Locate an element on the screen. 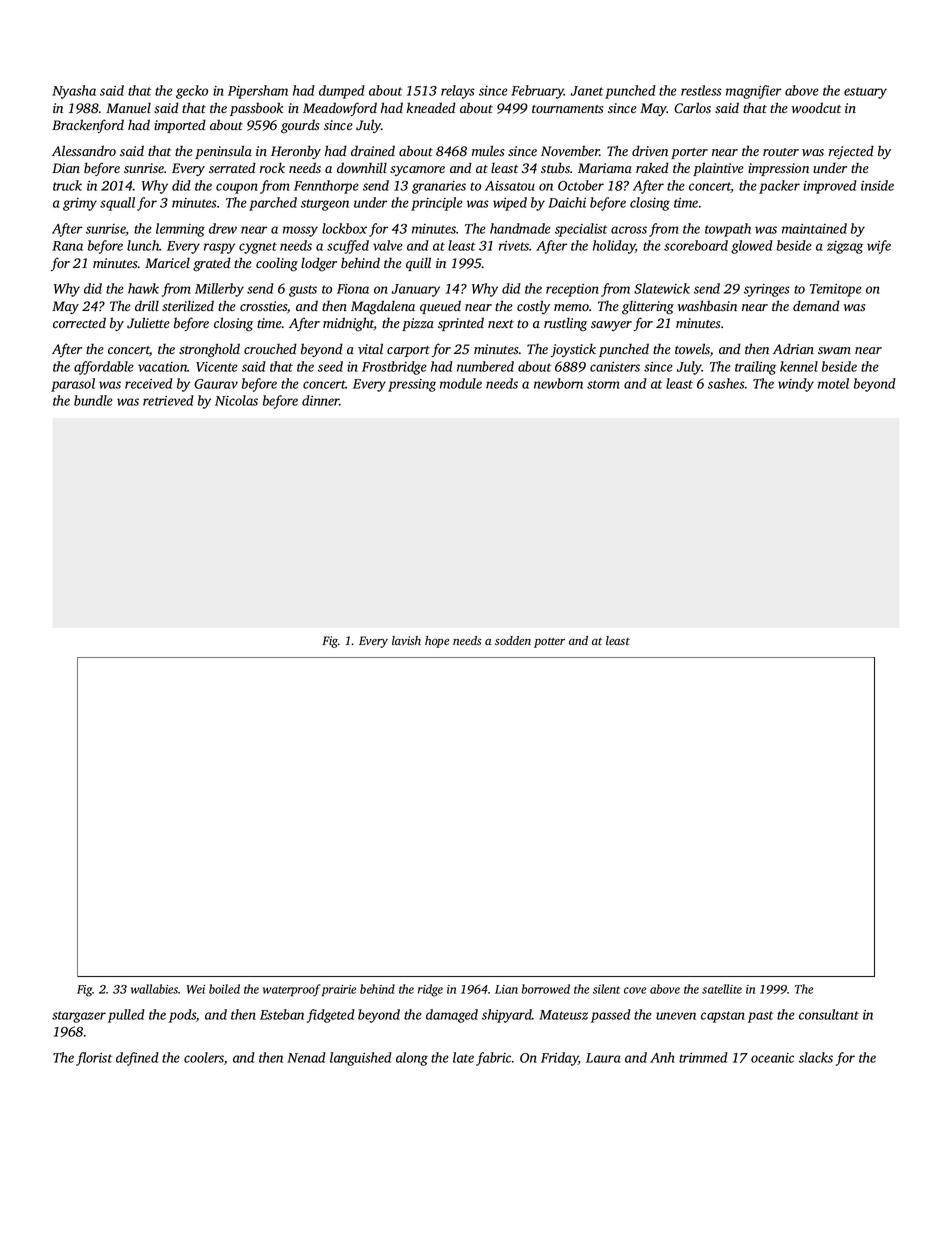 The image size is (952, 1233). potter is located at coordinates (549, 643).
